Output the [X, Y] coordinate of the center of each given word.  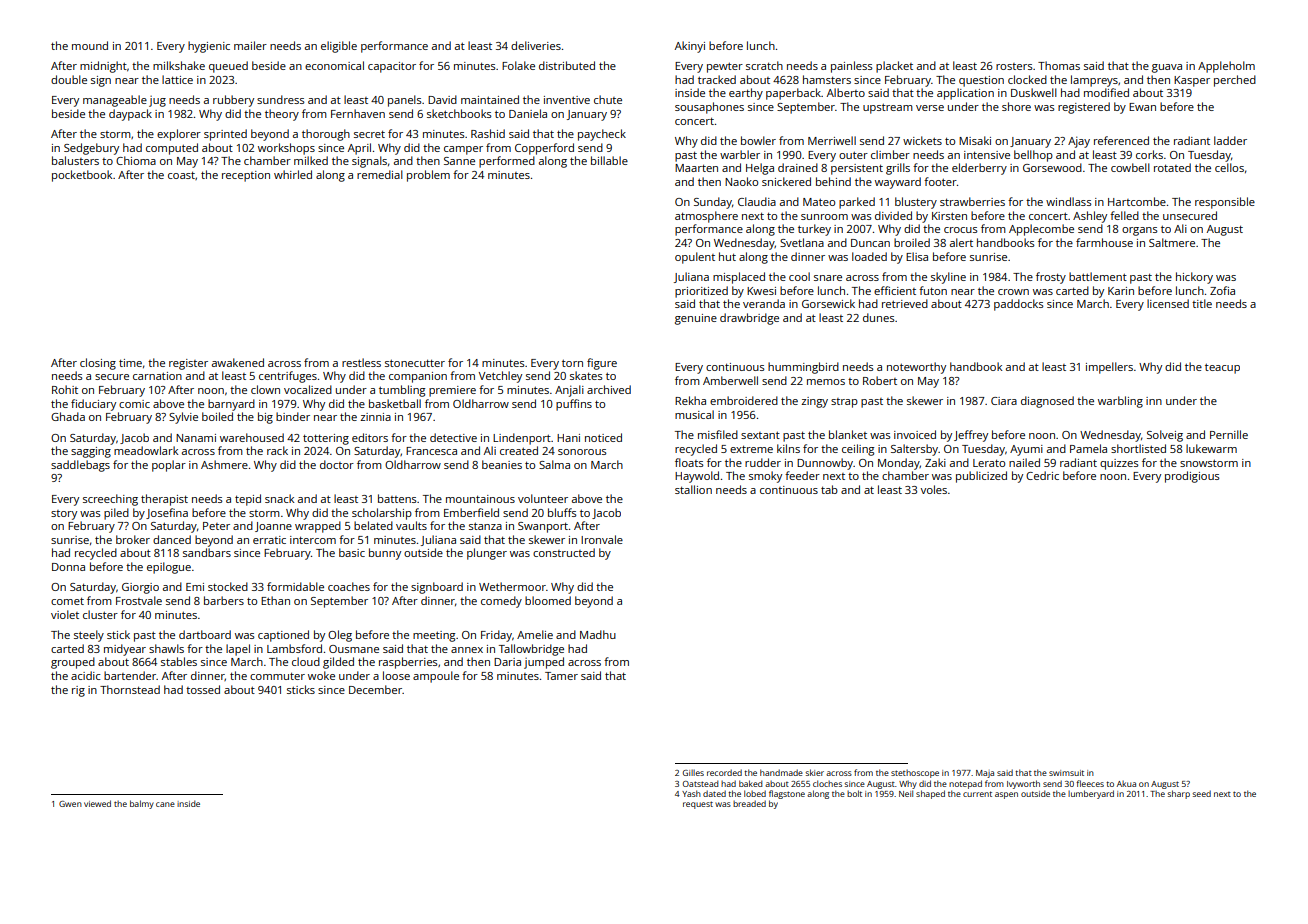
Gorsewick [828, 303]
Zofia [1222, 290]
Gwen [70, 804]
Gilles [693, 773]
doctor [337, 464]
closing [98, 364]
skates [586, 375]
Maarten [696, 168]
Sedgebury [91, 149]
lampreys [1094, 81]
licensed [1168, 303]
